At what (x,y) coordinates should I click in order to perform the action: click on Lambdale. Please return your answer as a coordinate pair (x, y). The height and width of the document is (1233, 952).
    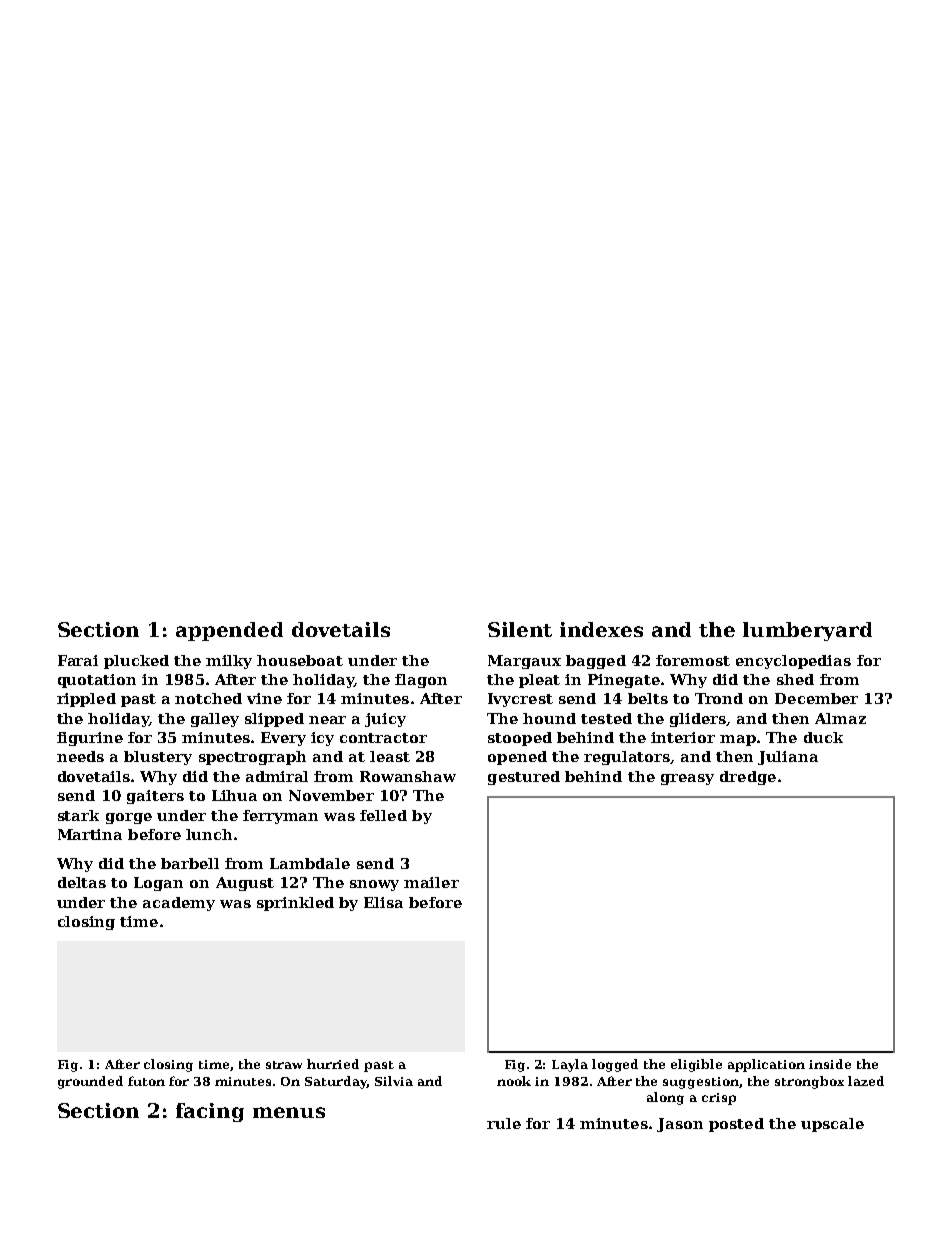
    Looking at the image, I should click on (310, 863).
